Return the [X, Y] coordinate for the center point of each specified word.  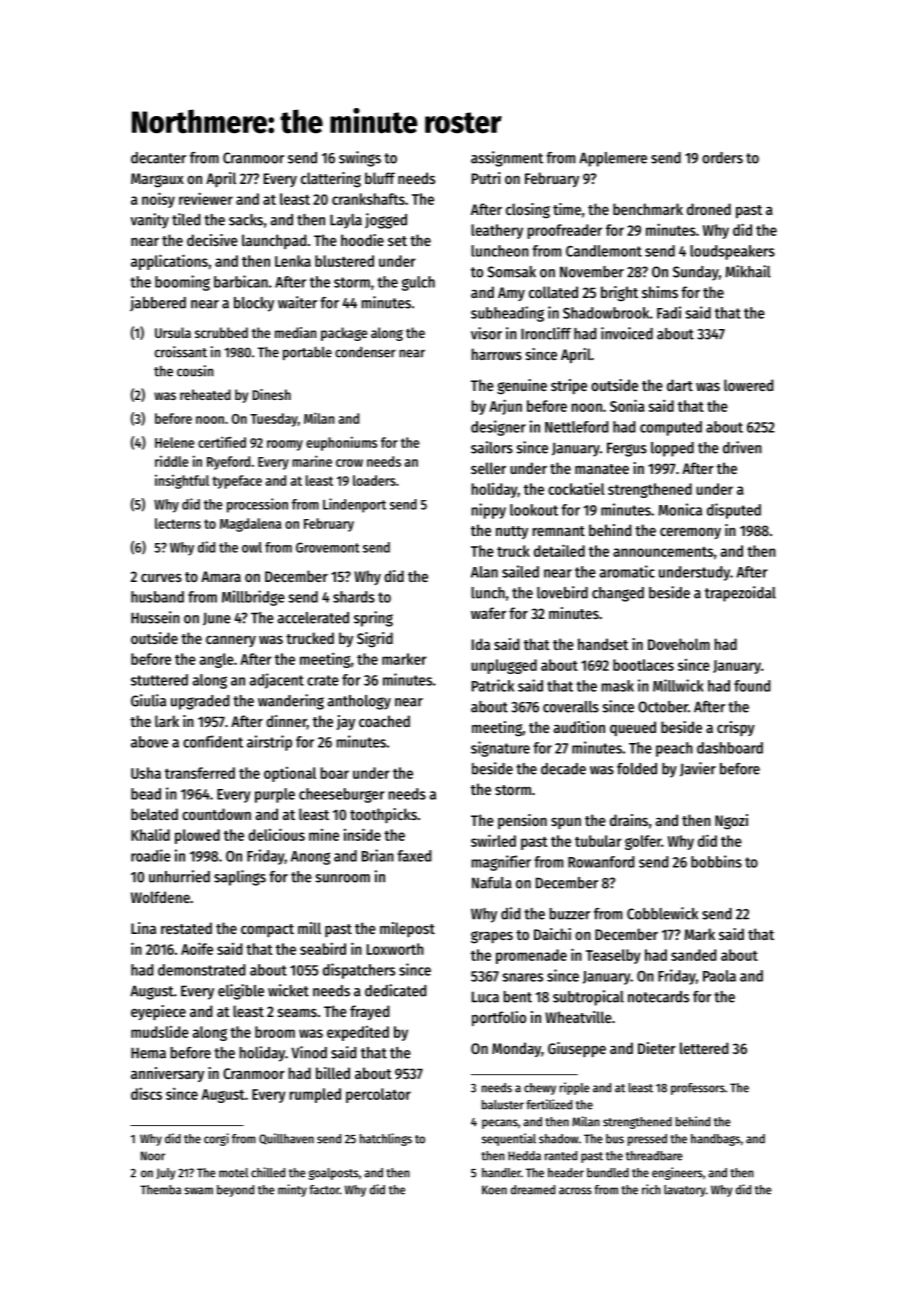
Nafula [492, 883]
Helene [174, 442]
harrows [496, 354]
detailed [559, 550]
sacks [246, 220]
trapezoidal [740, 594]
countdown [216, 814]
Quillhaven [286, 1139]
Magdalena [250, 525]
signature [500, 749]
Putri [486, 178]
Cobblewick [662, 913]
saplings [240, 878]
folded [637, 769]
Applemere [613, 159]
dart [680, 385]
